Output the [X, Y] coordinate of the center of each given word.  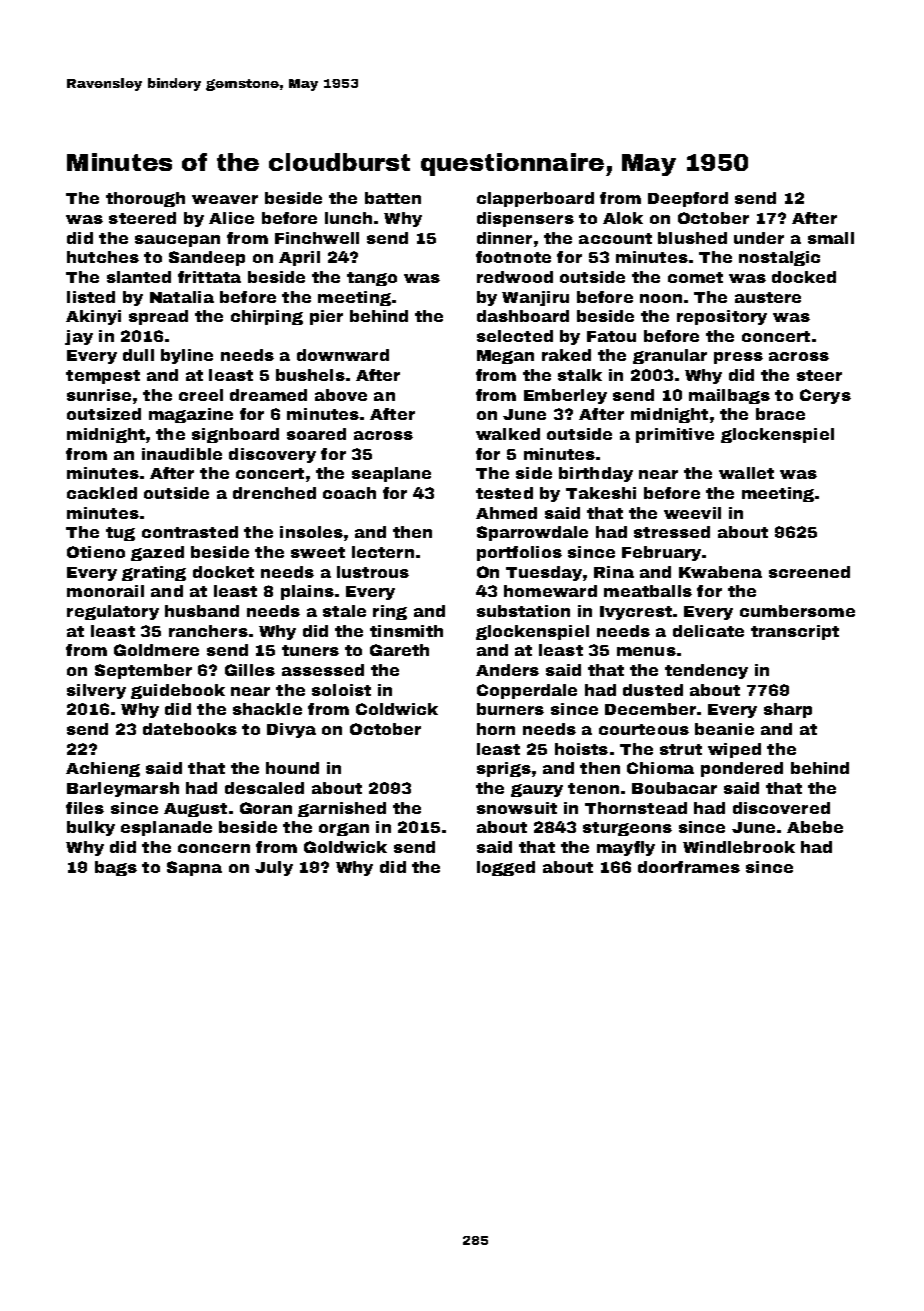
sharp [788, 710]
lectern [383, 552]
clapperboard [535, 199]
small [831, 238]
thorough [145, 199]
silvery [96, 691]
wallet [746, 473]
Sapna [194, 868]
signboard [235, 435]
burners [510, 709]
